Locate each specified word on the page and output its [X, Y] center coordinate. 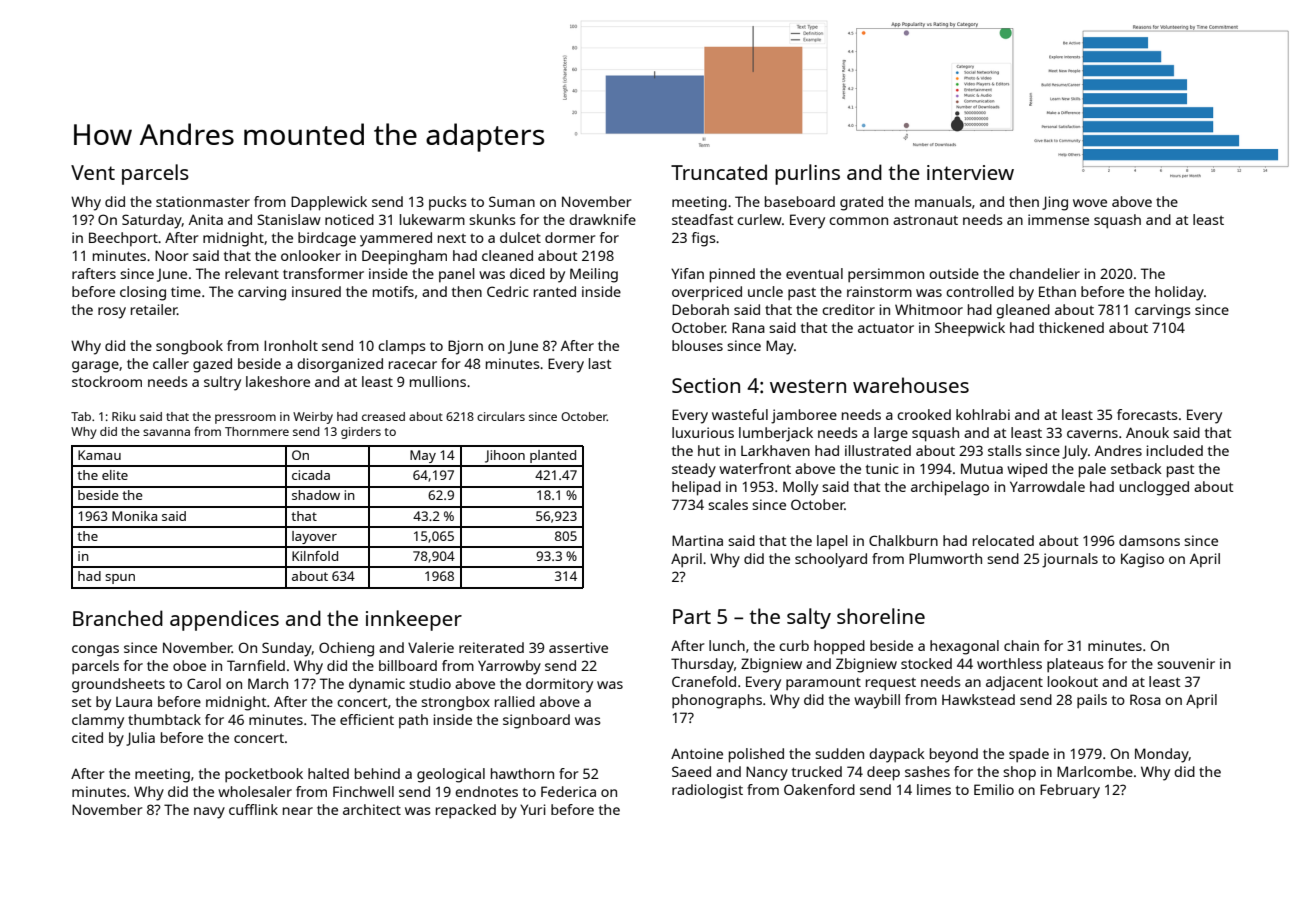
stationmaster [203, 201]
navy [209, 813]
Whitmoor [929, 309]
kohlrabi [983, 414]
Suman [512, 201]
